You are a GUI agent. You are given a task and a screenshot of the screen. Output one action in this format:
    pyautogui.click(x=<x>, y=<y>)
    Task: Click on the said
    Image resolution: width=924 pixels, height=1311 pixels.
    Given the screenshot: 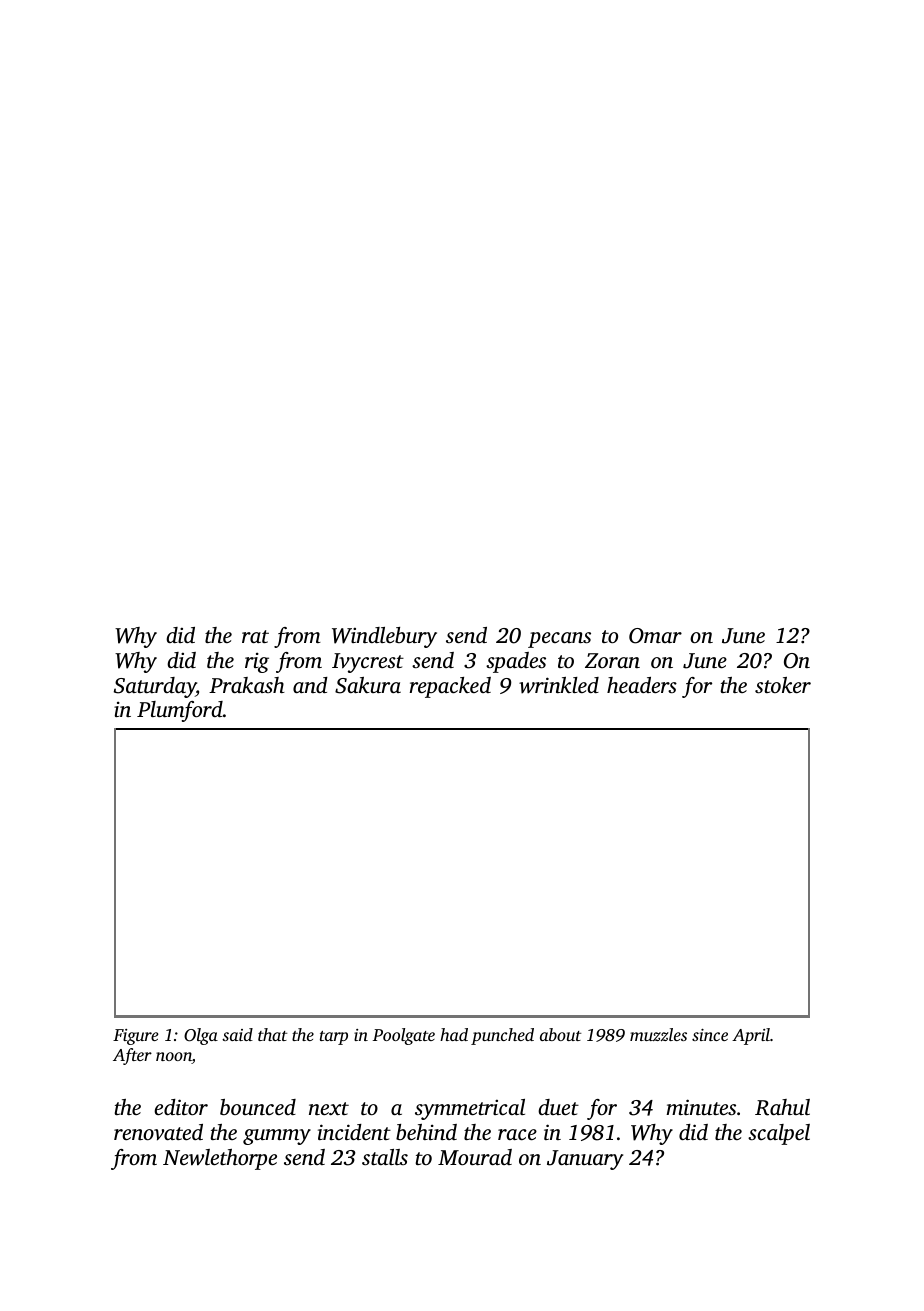 What is the action you would take?
    pyautogui.click(x=237, y=1034)
